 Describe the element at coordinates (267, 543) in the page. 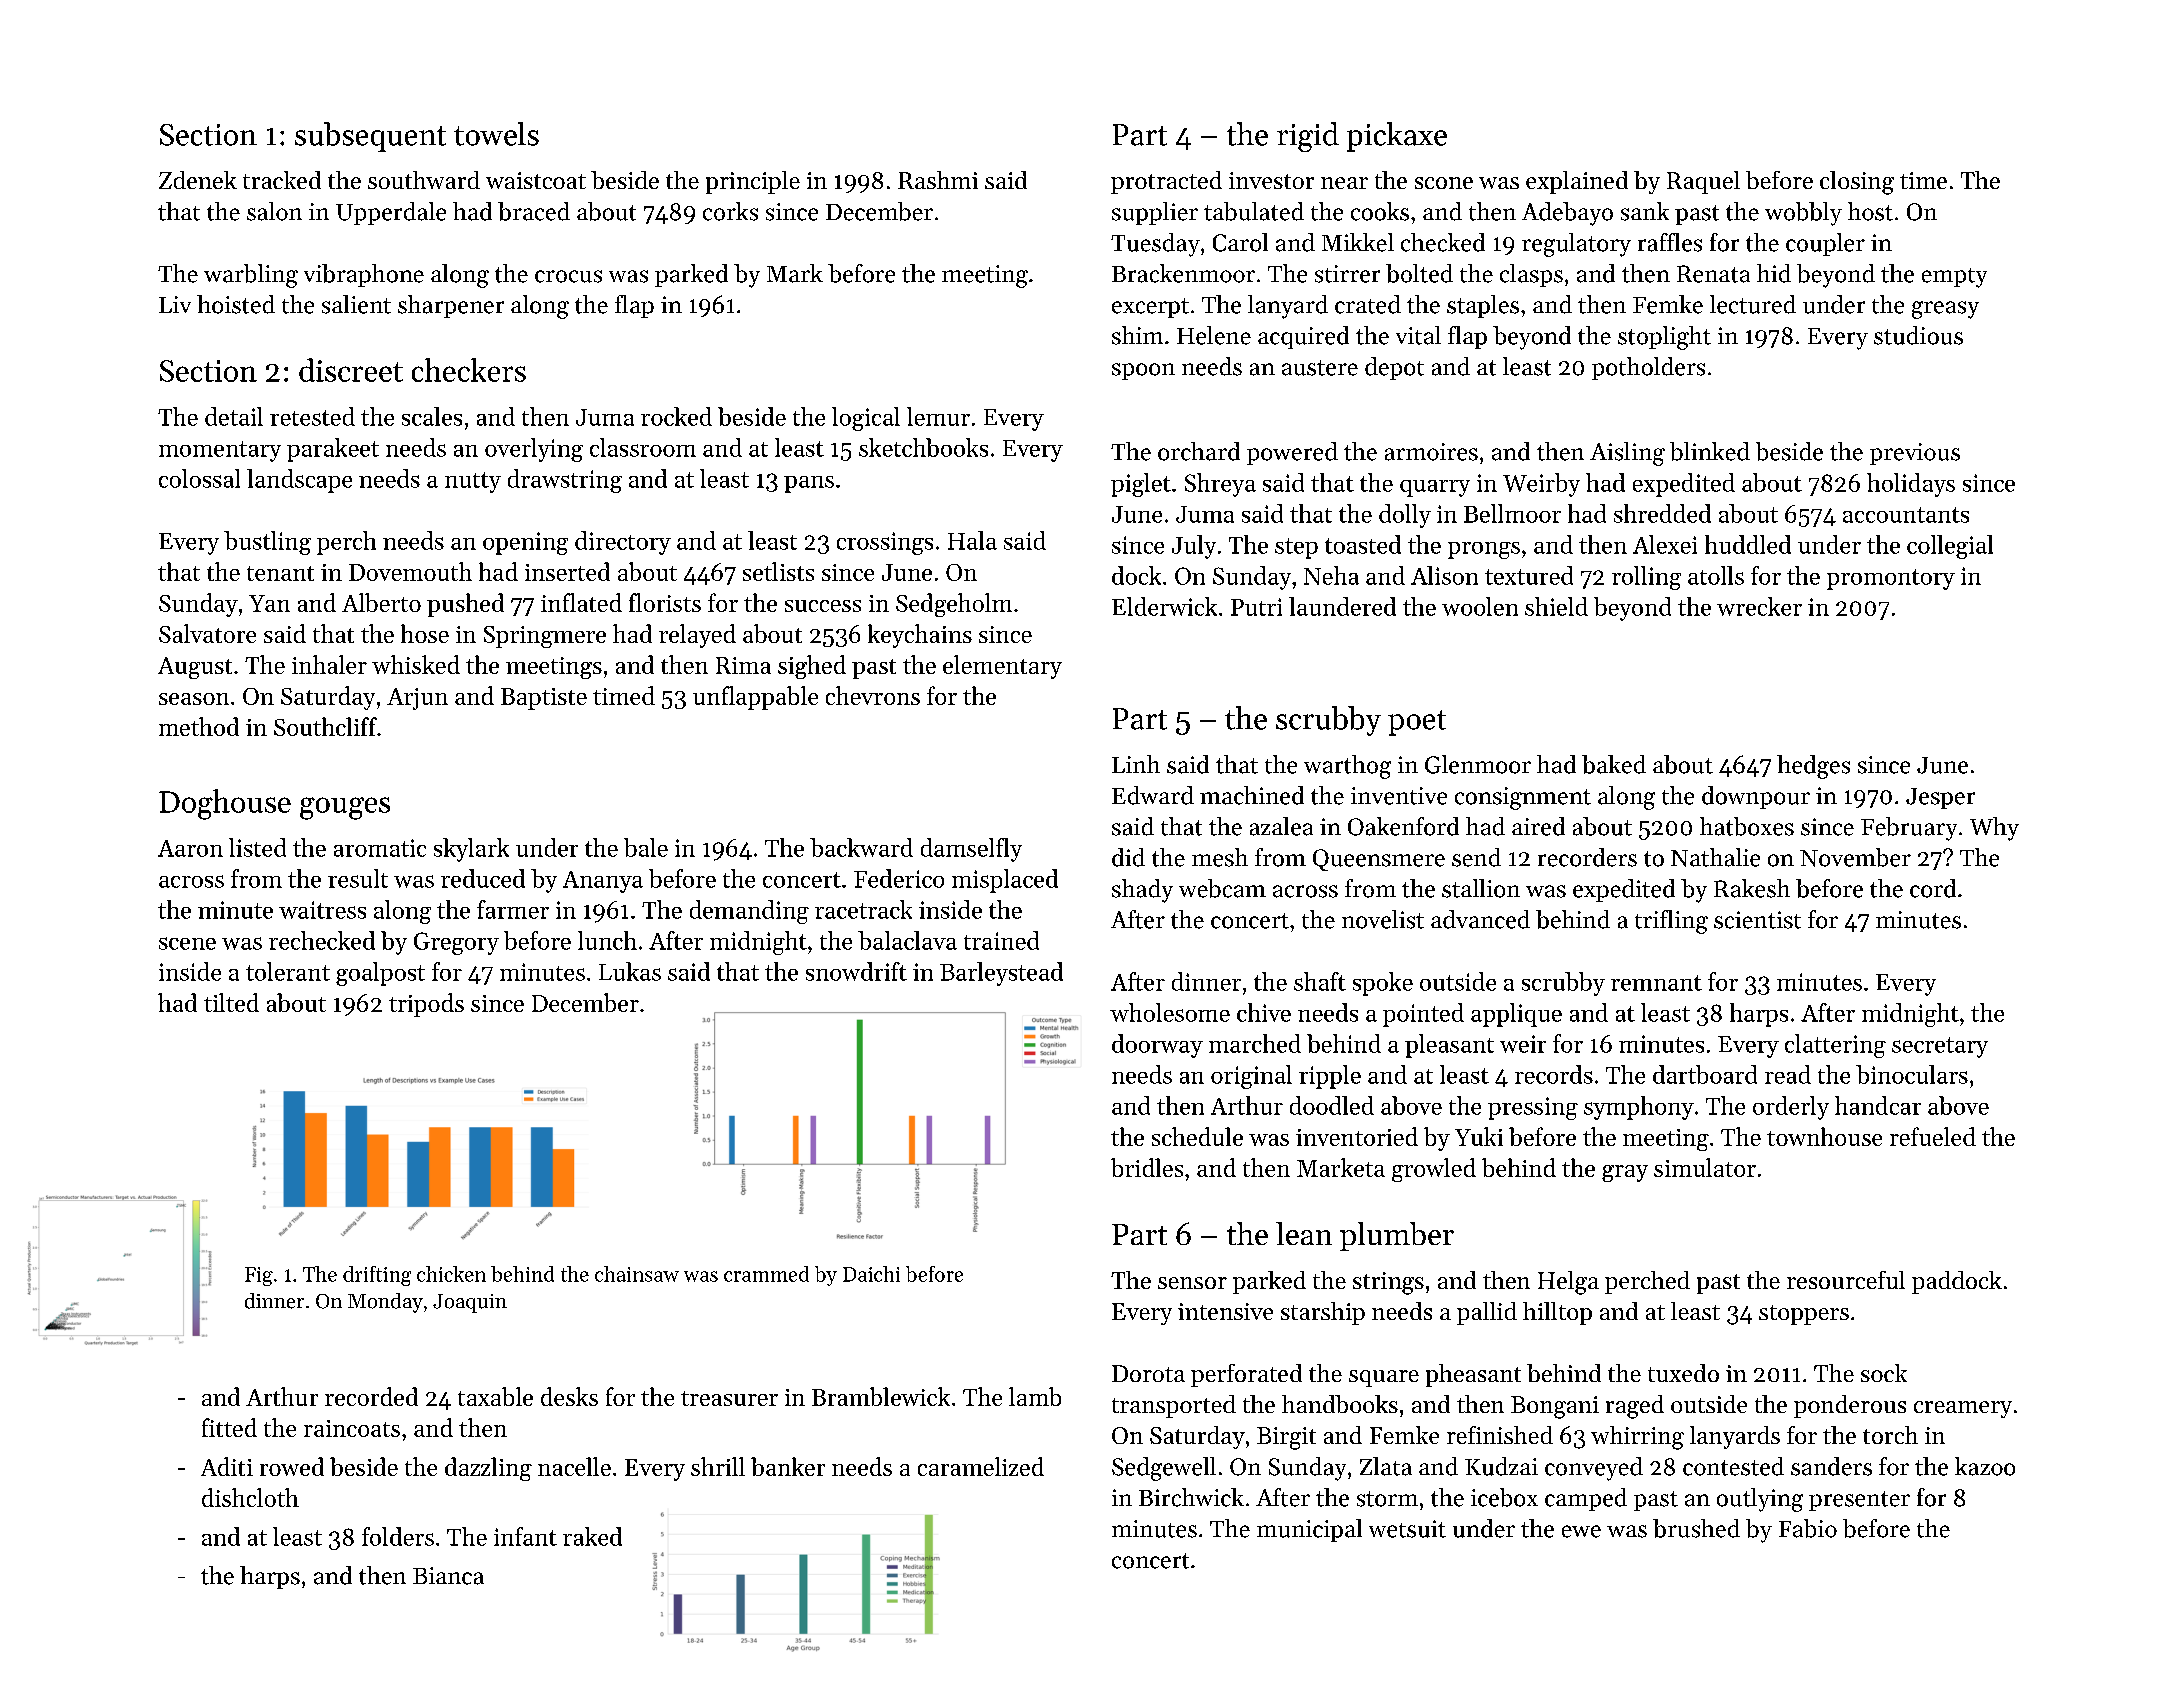

I see `bustling` at that location.
